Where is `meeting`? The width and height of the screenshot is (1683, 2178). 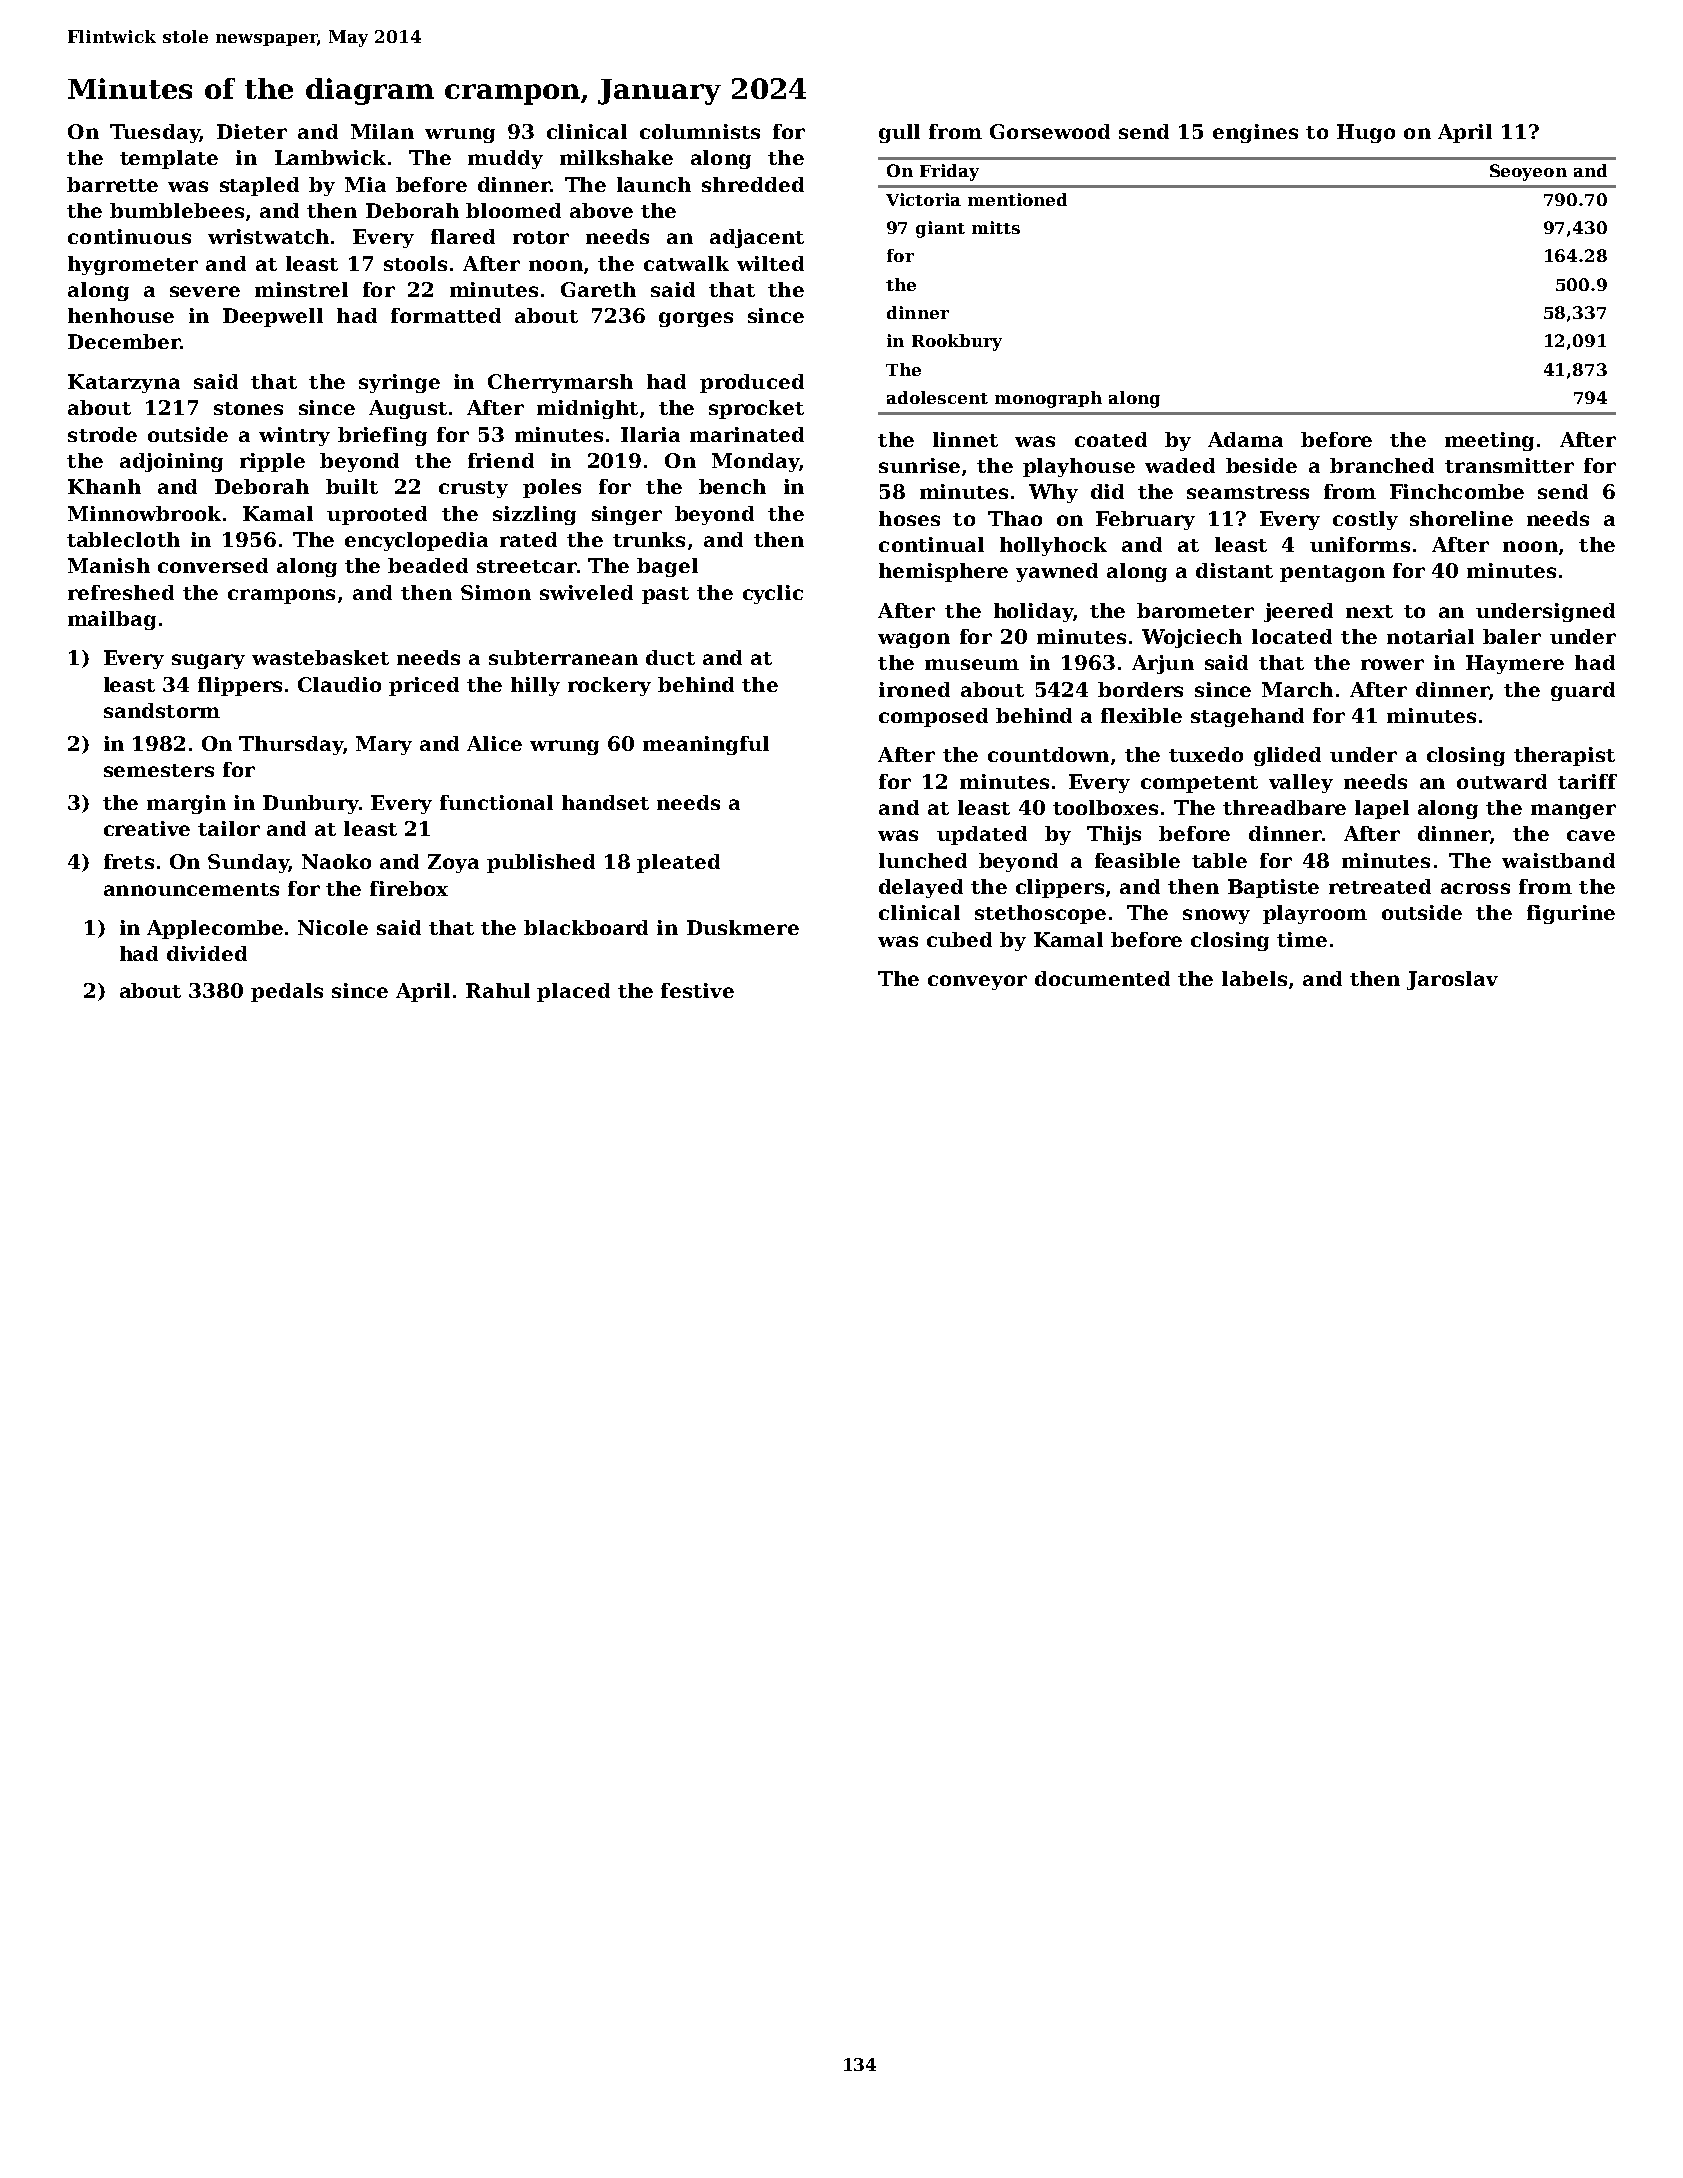
meeting is located at coordinates (1489, 441).
